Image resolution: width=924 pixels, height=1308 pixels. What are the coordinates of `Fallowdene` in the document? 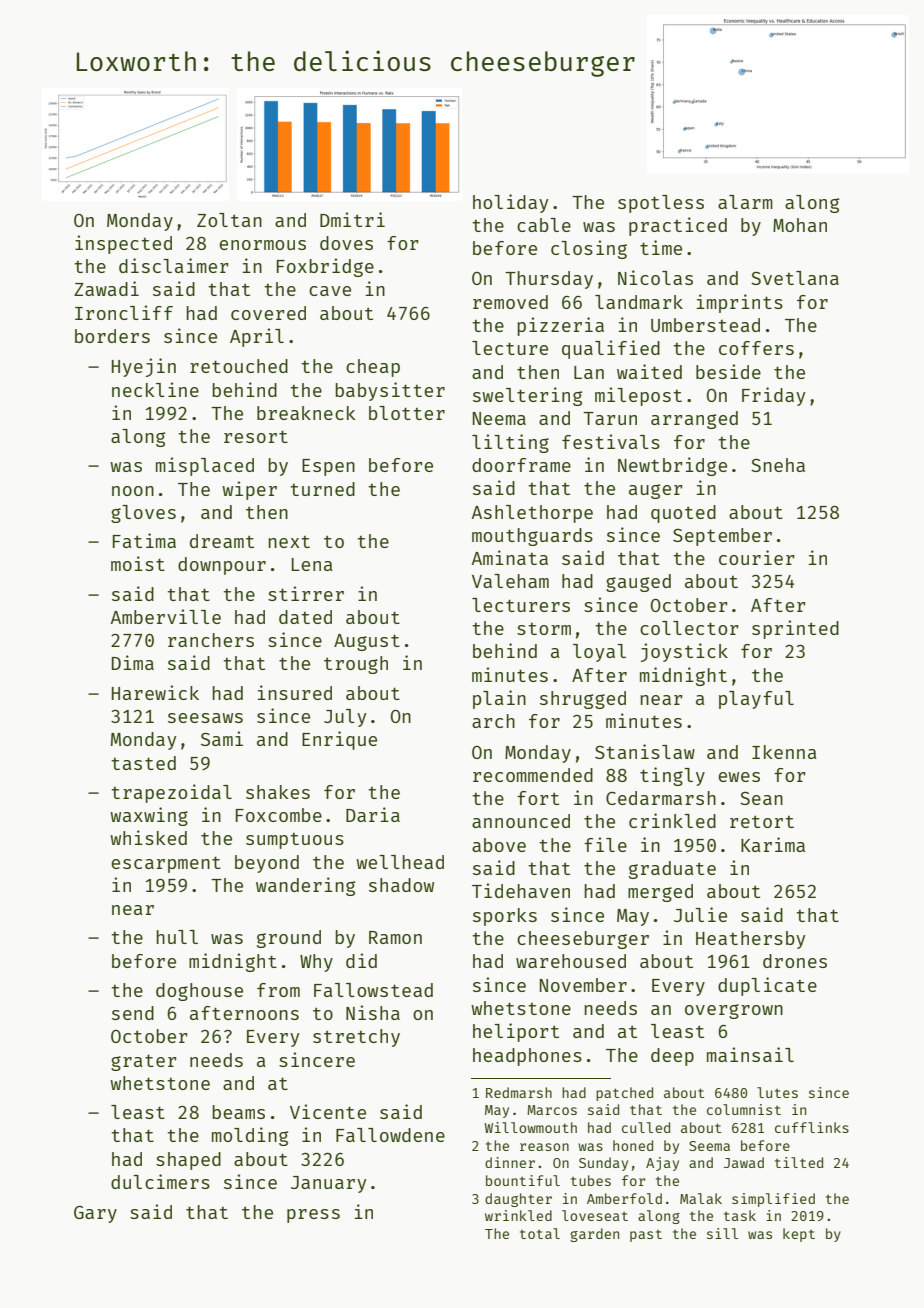 It's located at (390, 1135).
